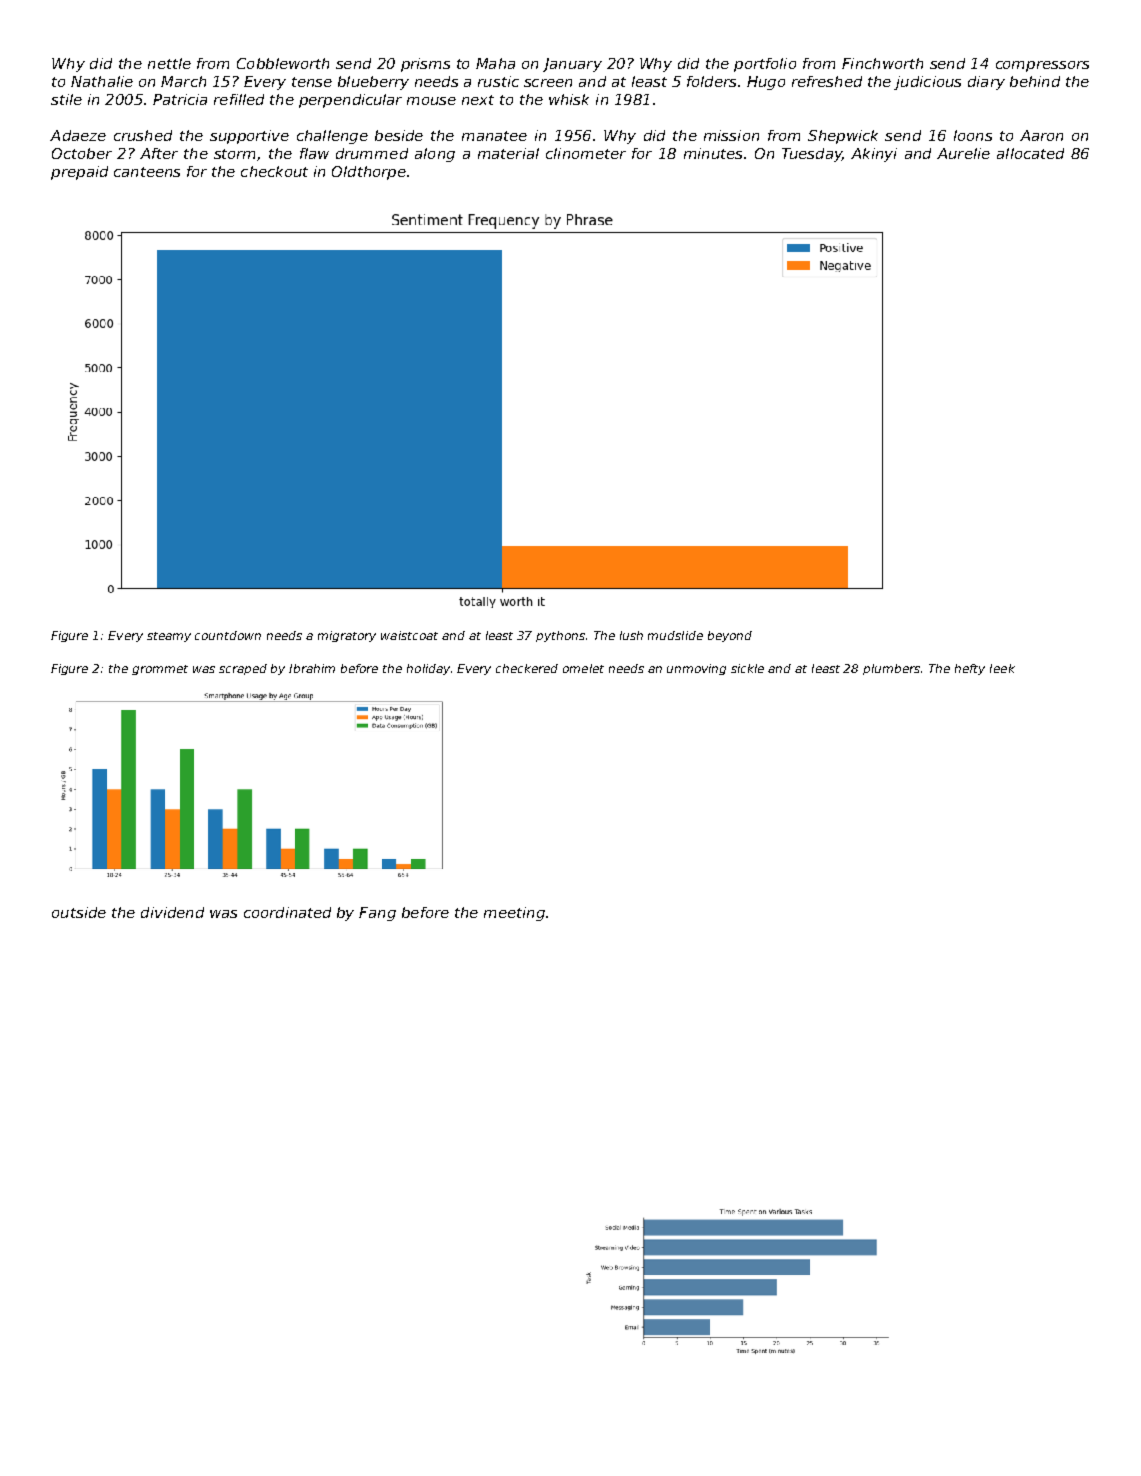 Image resolution: width=1141 pixels, height=1476 pixels. Describe the element at coordinates (1030, 153) in the screenshot. I see `allocated` at that location.
